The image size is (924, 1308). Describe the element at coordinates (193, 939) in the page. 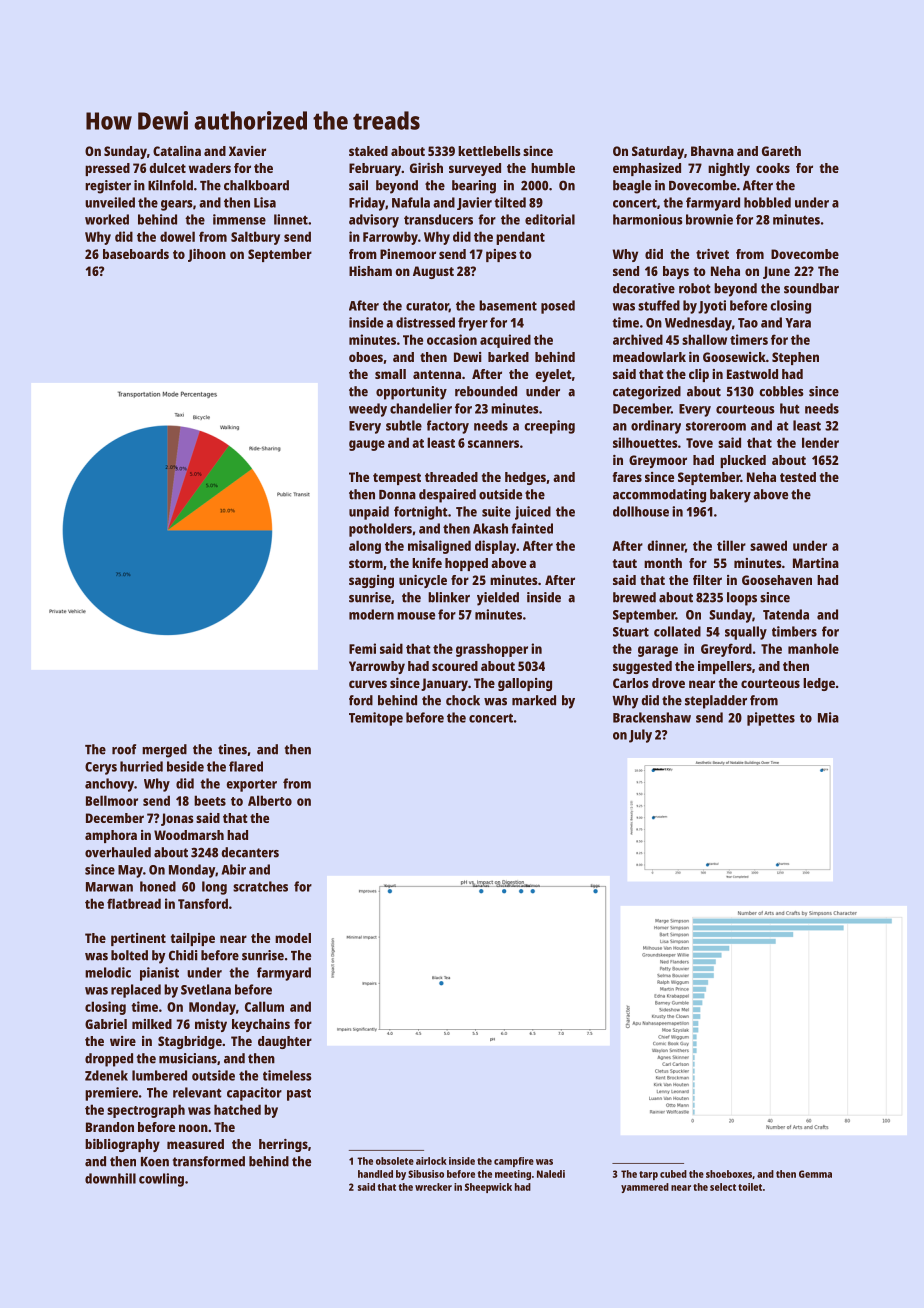

I see `tailpipe` at that location.
